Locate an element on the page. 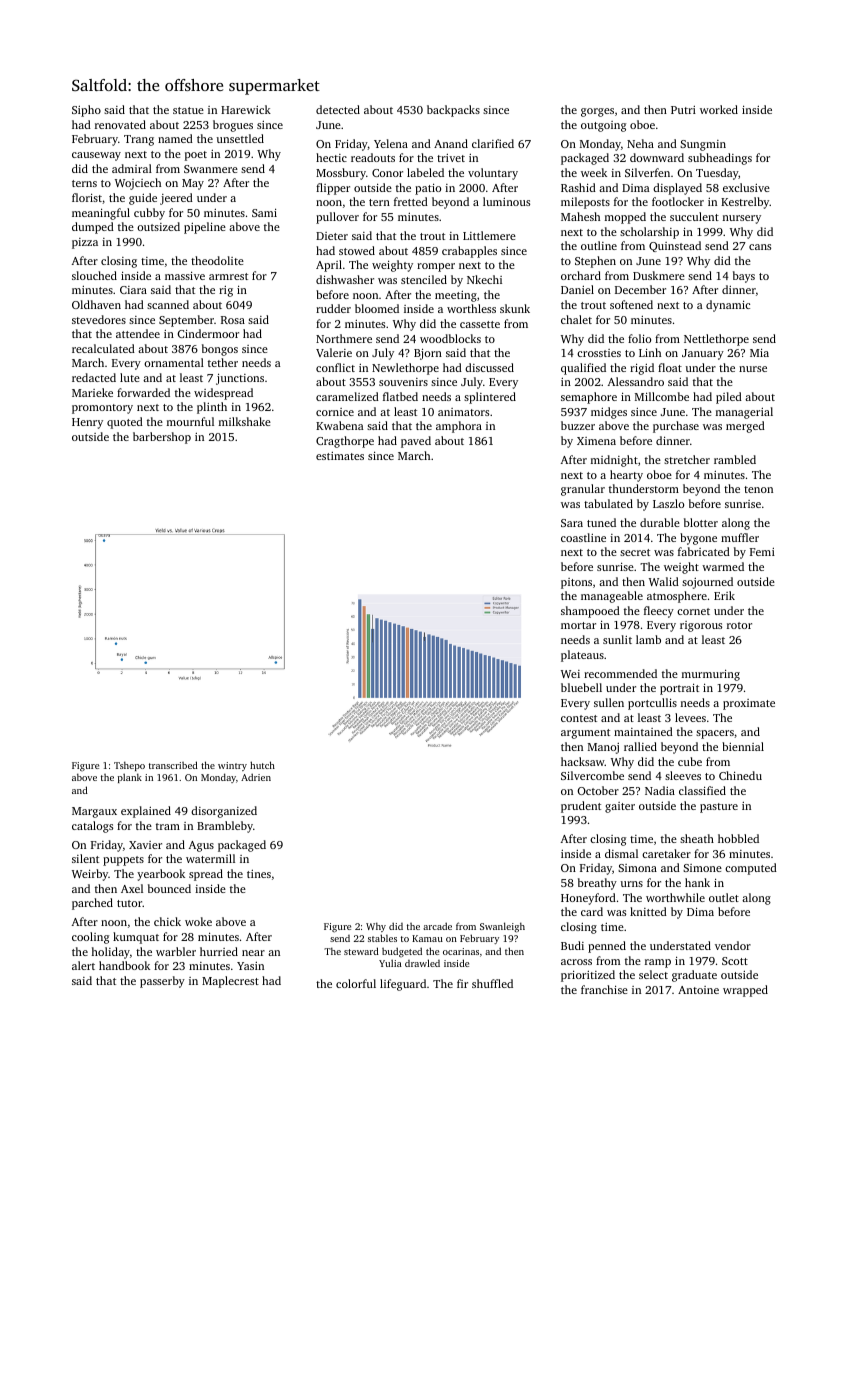 The image size is (849, 1400). murmuring is located at coordinates (711, 675).
